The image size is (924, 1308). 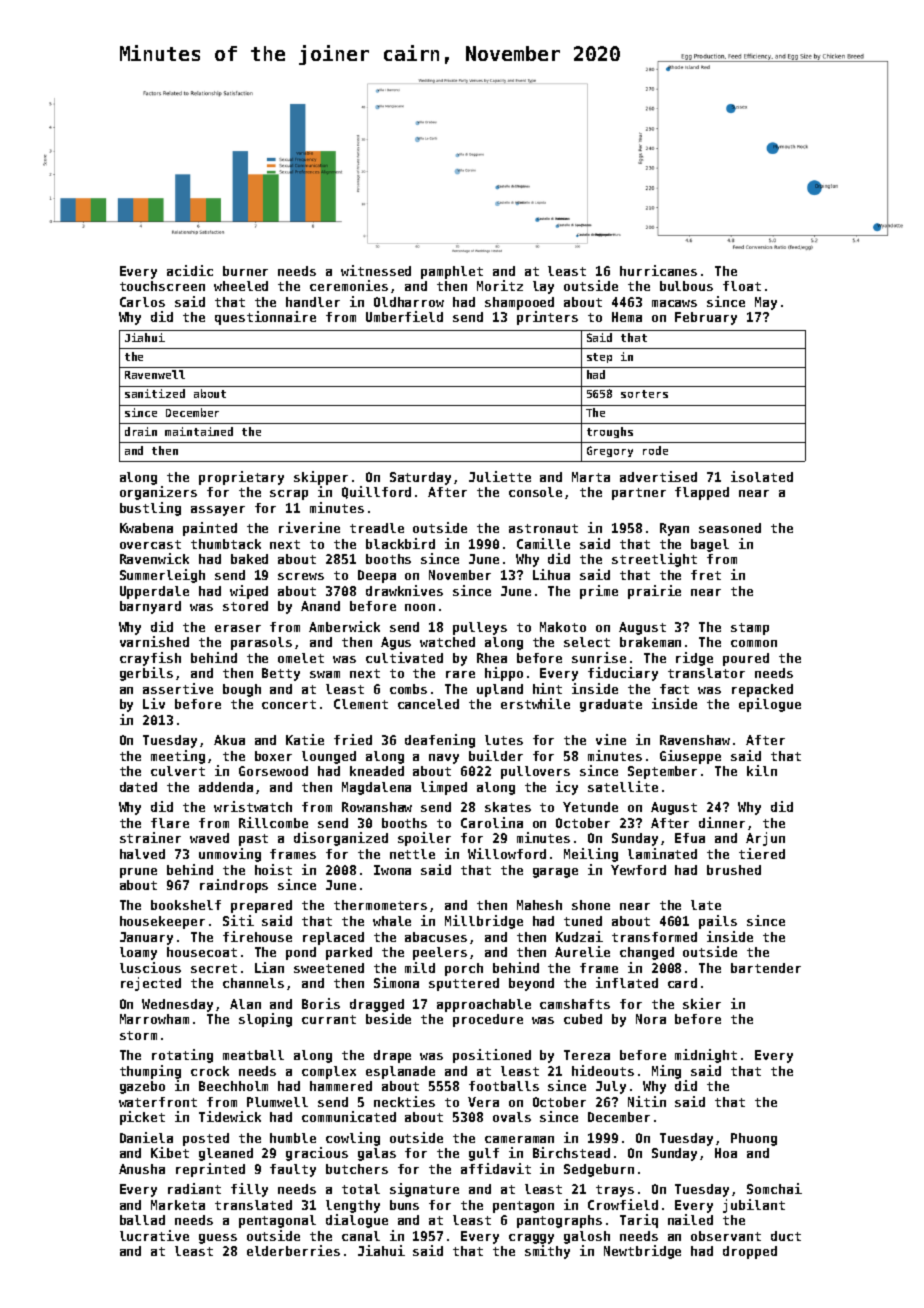 I want to click on Juliette, so click(x=500, y=476).
